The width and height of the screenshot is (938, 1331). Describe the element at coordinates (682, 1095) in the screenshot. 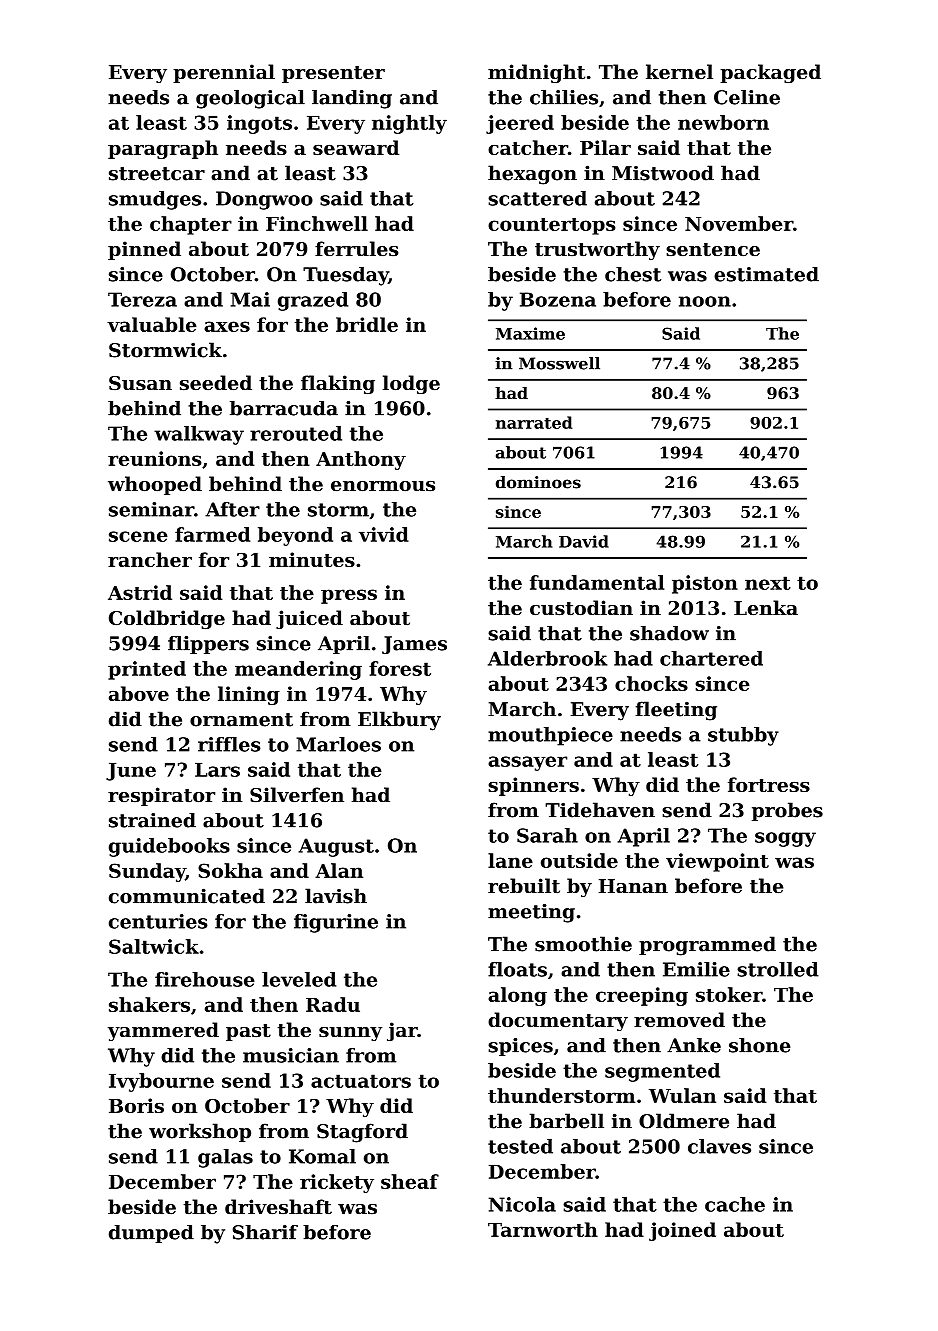

I see `Wulan` at that location.
